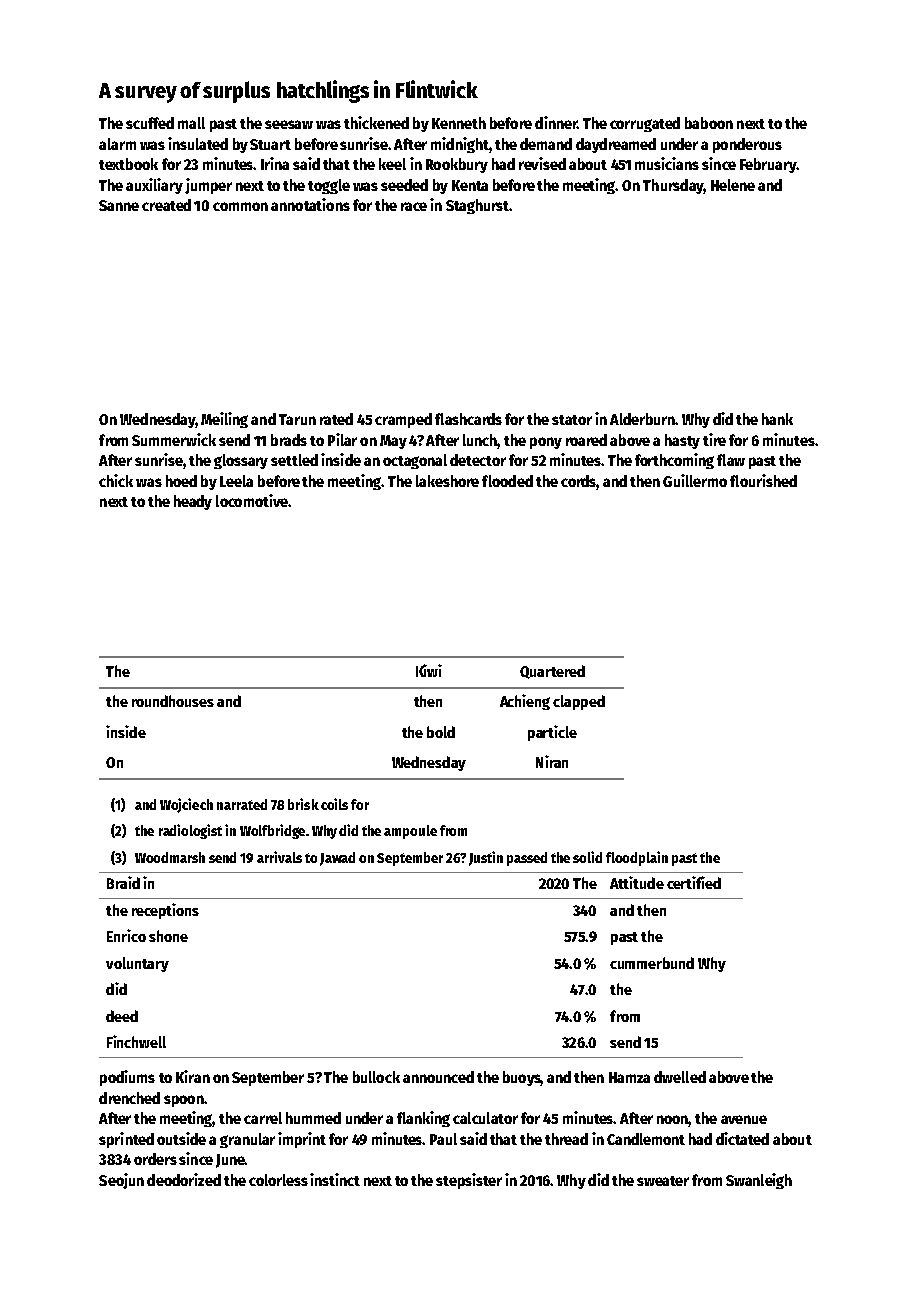  What do you see at coordinates (252, 500) in the screenshot?
I see `locomotive` at bounding box center [252, 500].
